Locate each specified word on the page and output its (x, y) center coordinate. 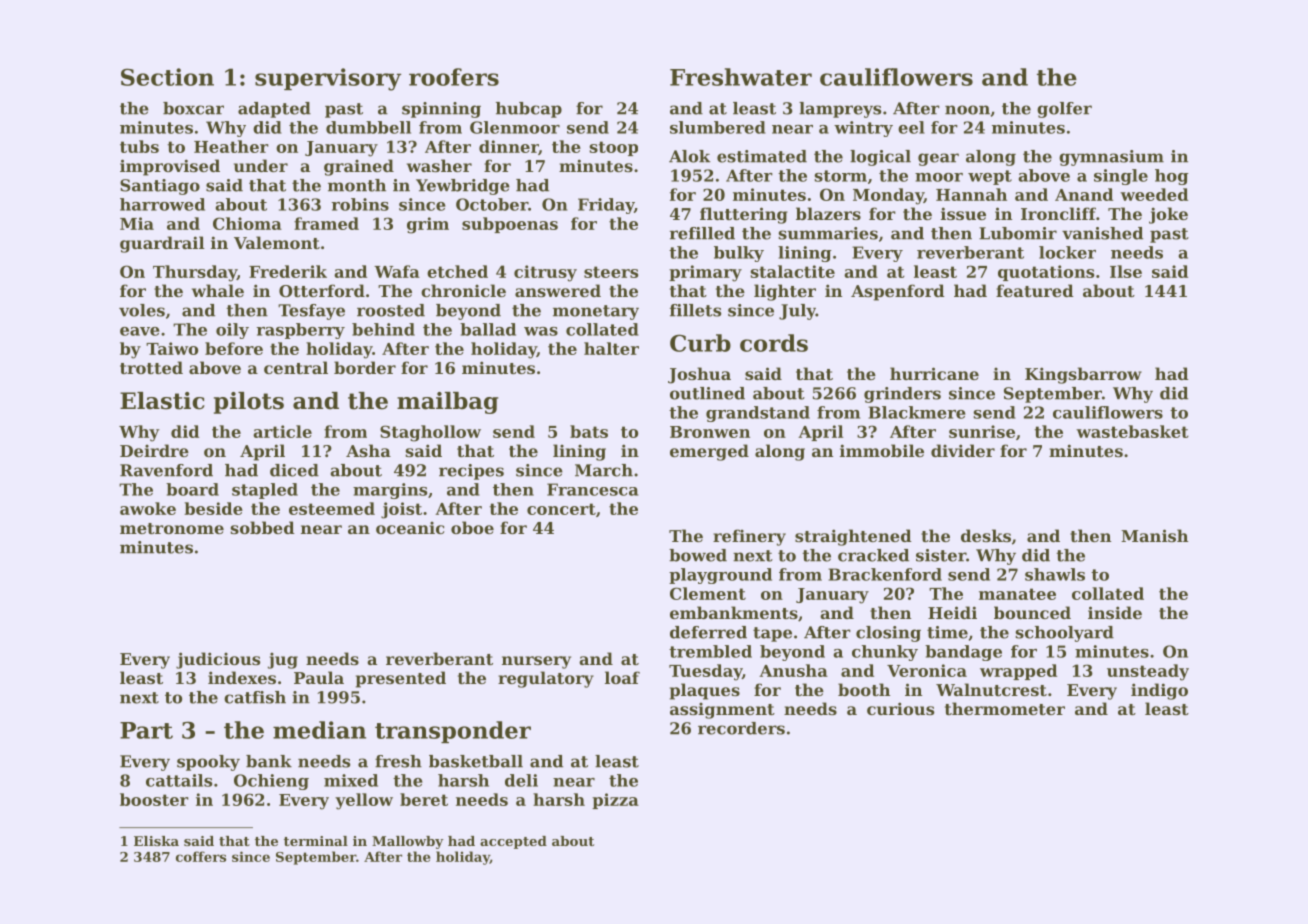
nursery (536, 662)
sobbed (263, 527)
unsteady (1148, 672)
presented (401, 679)
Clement (708, 593)
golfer (1064, 110)
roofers (454, 77)
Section (167, 77)
